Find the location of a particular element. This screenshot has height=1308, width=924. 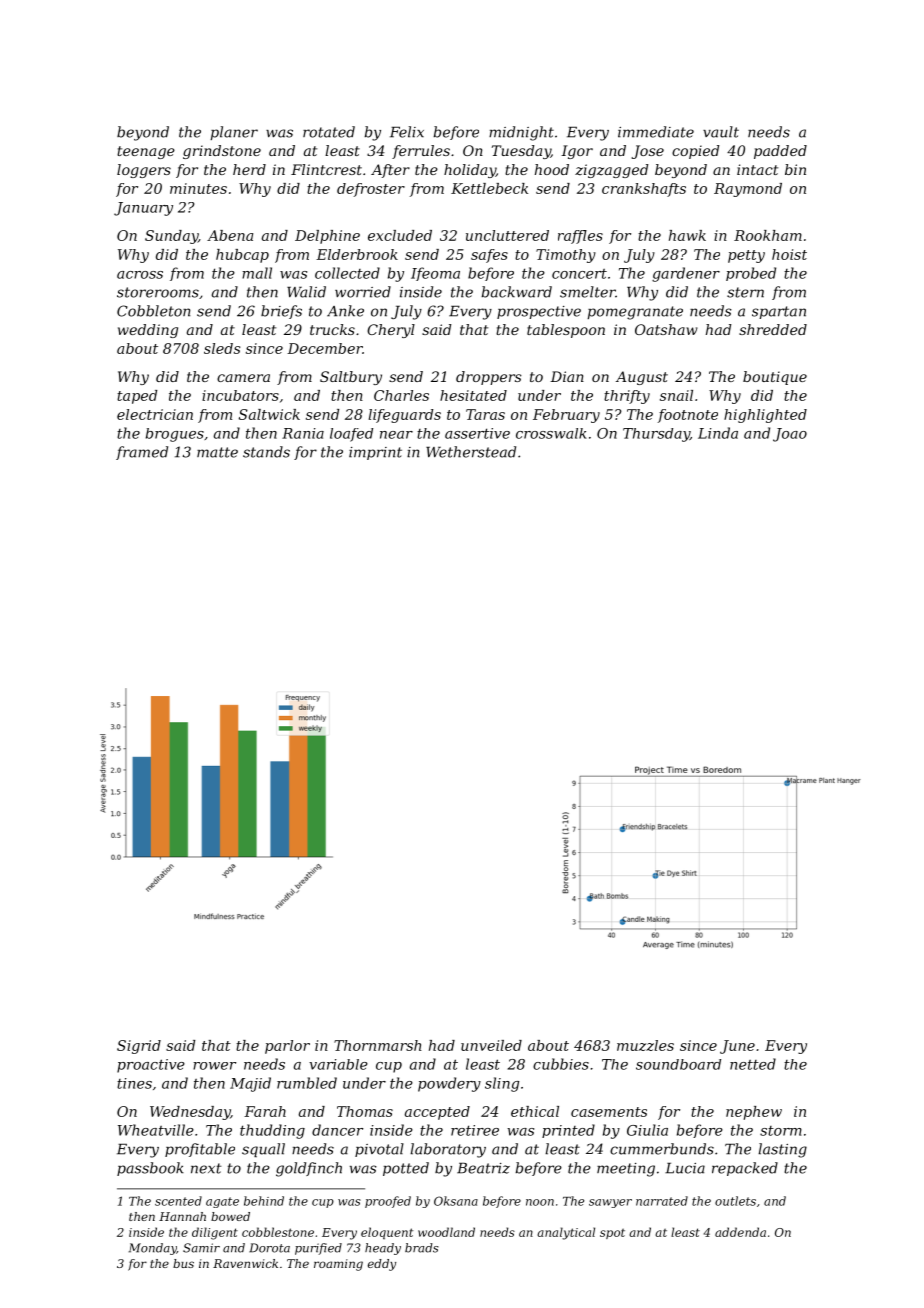

Cheryl is located at coordinates (391, 331).
